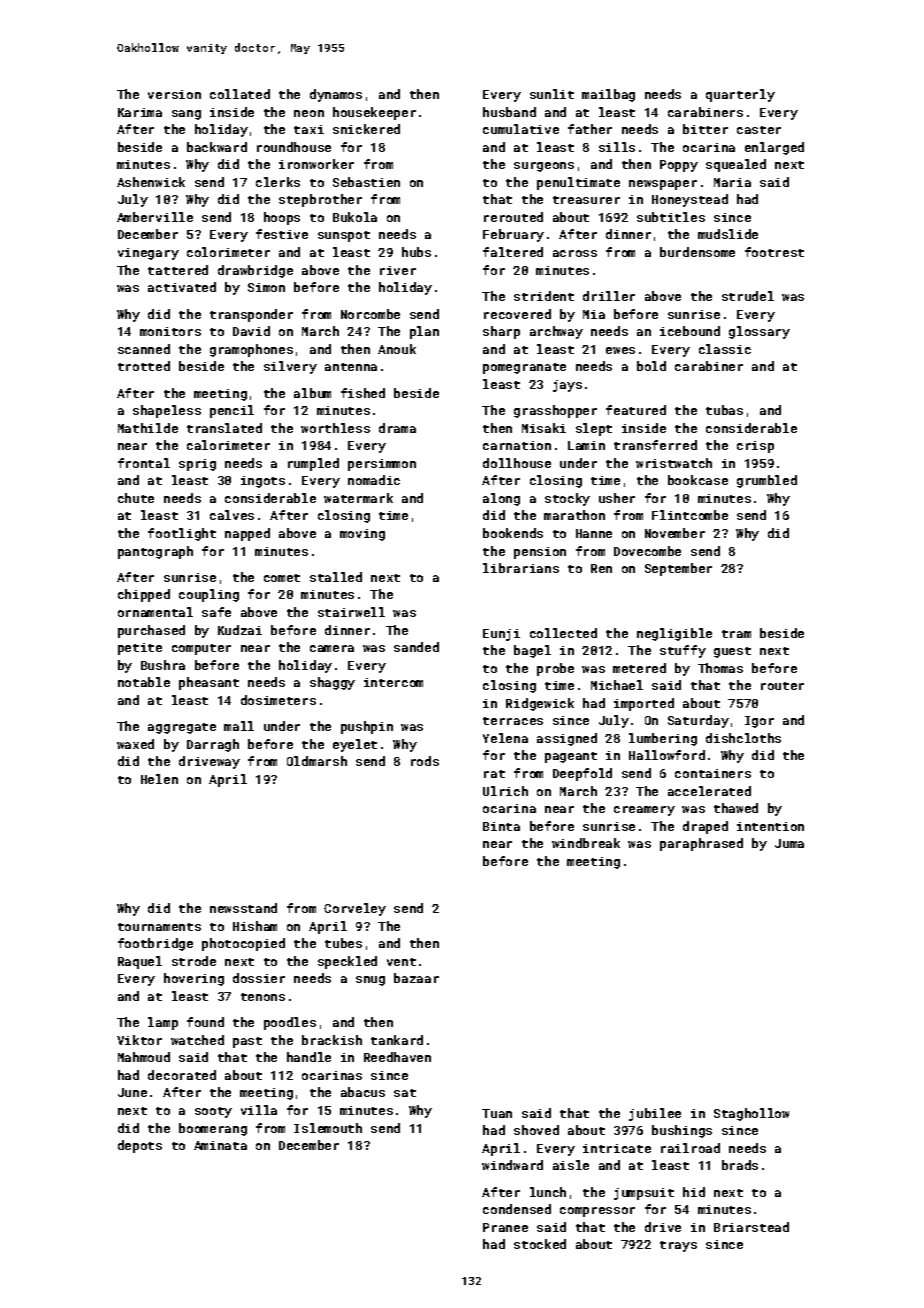 The image size is (924, 1308). Describe the element at coordinates (155, 944) in the image. I see `footbridge` at that location.
